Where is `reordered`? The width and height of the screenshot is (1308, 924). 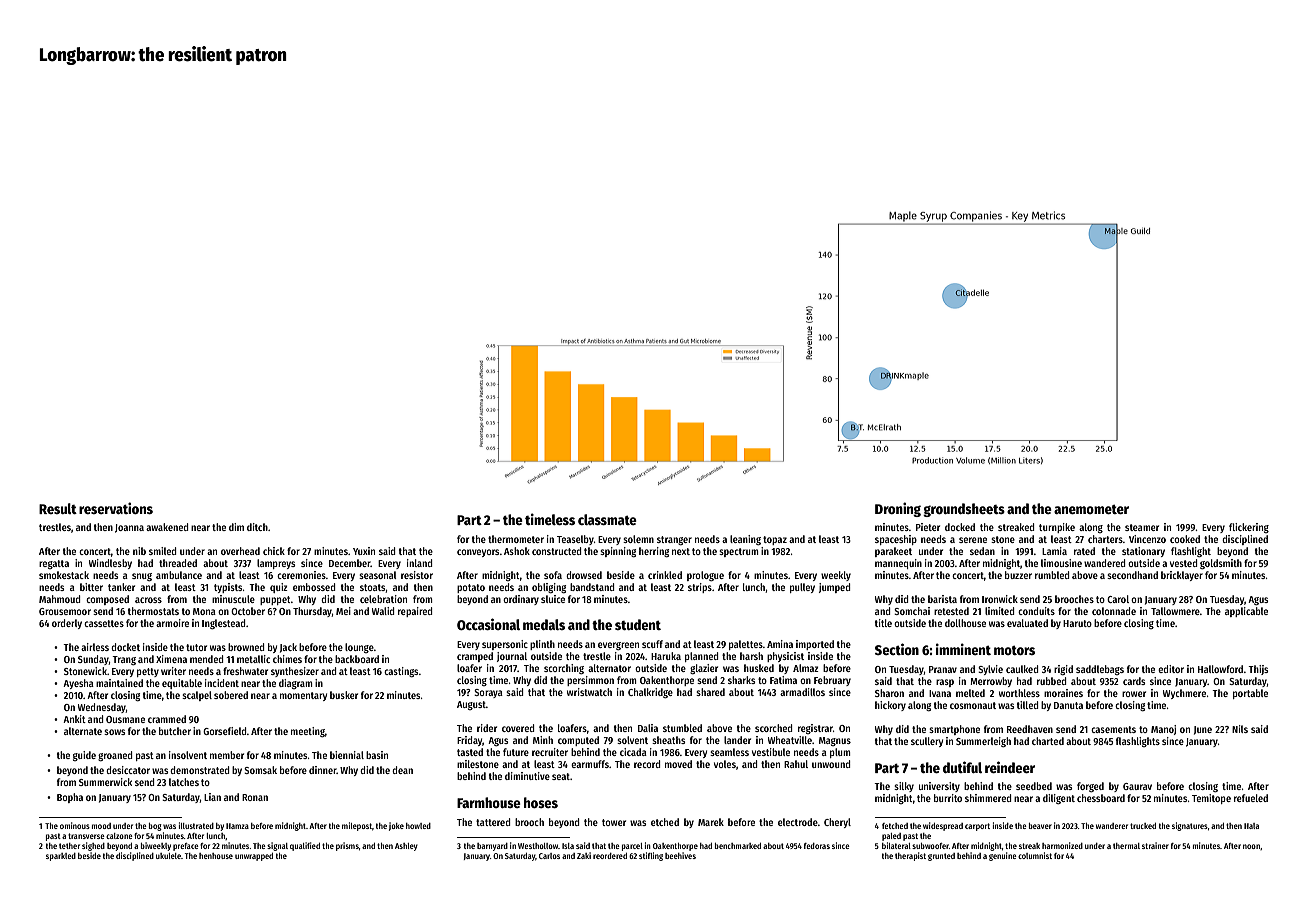
reordered is located at coordinates (610, 856).
